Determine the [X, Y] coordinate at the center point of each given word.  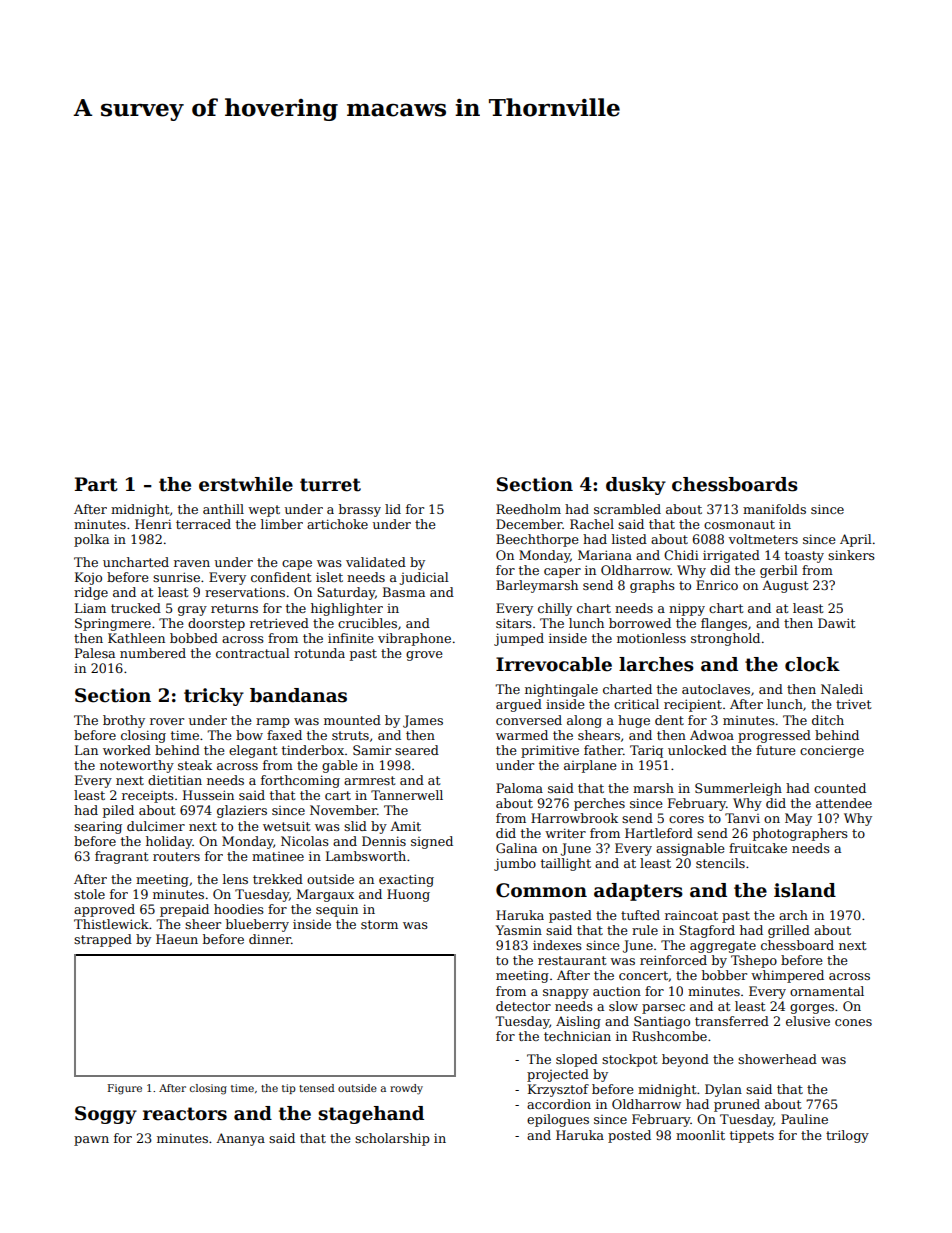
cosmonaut [739, 524]
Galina [516, 848]
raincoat [691, 915]
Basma [404, 592]
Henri [153, 524]
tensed [316, 1088]
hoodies [239, 909]
